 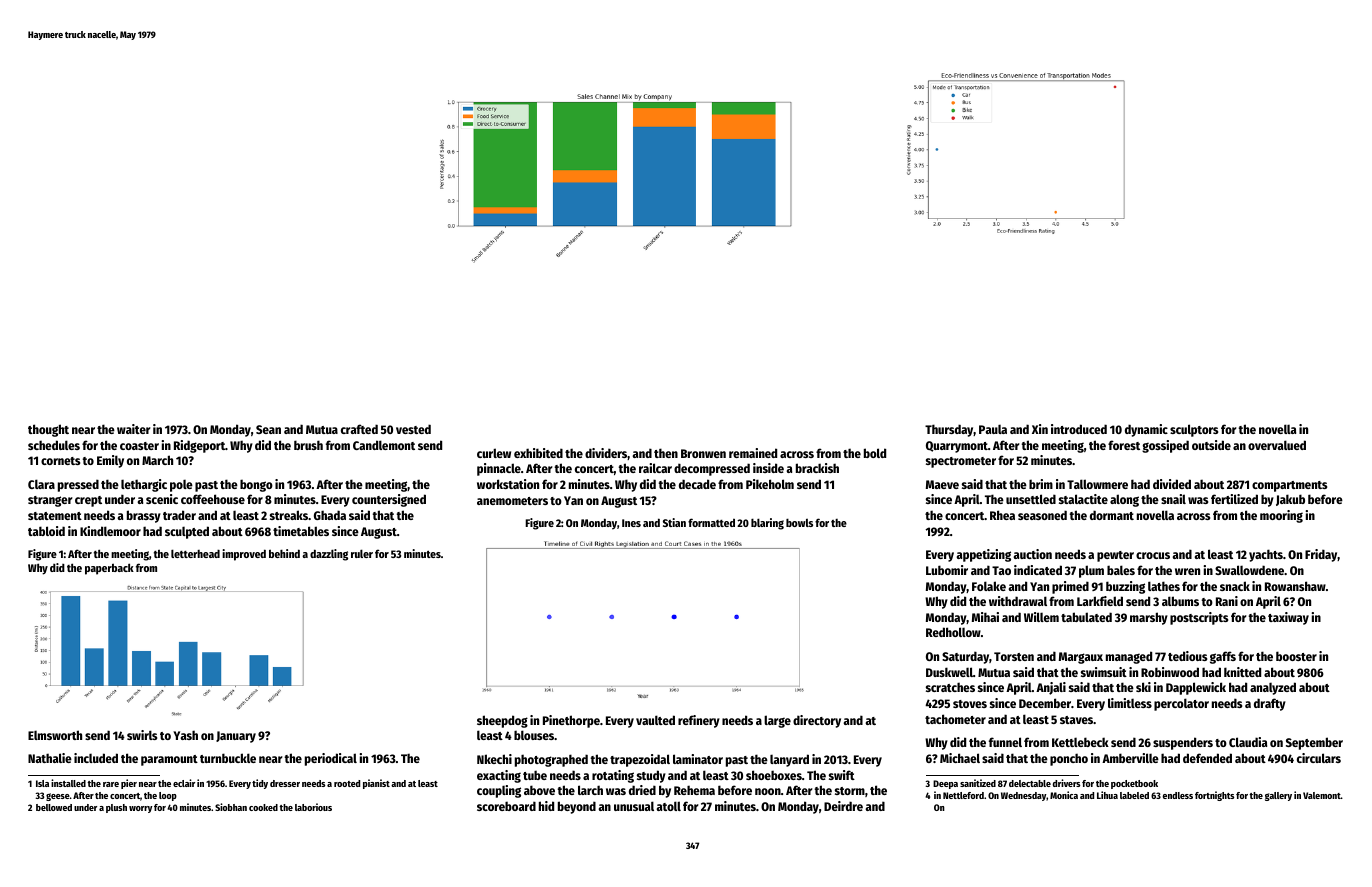 What do you see at coordinates (767, 524) in the page?
I see `blaring` at bounding box center [767, 524].
